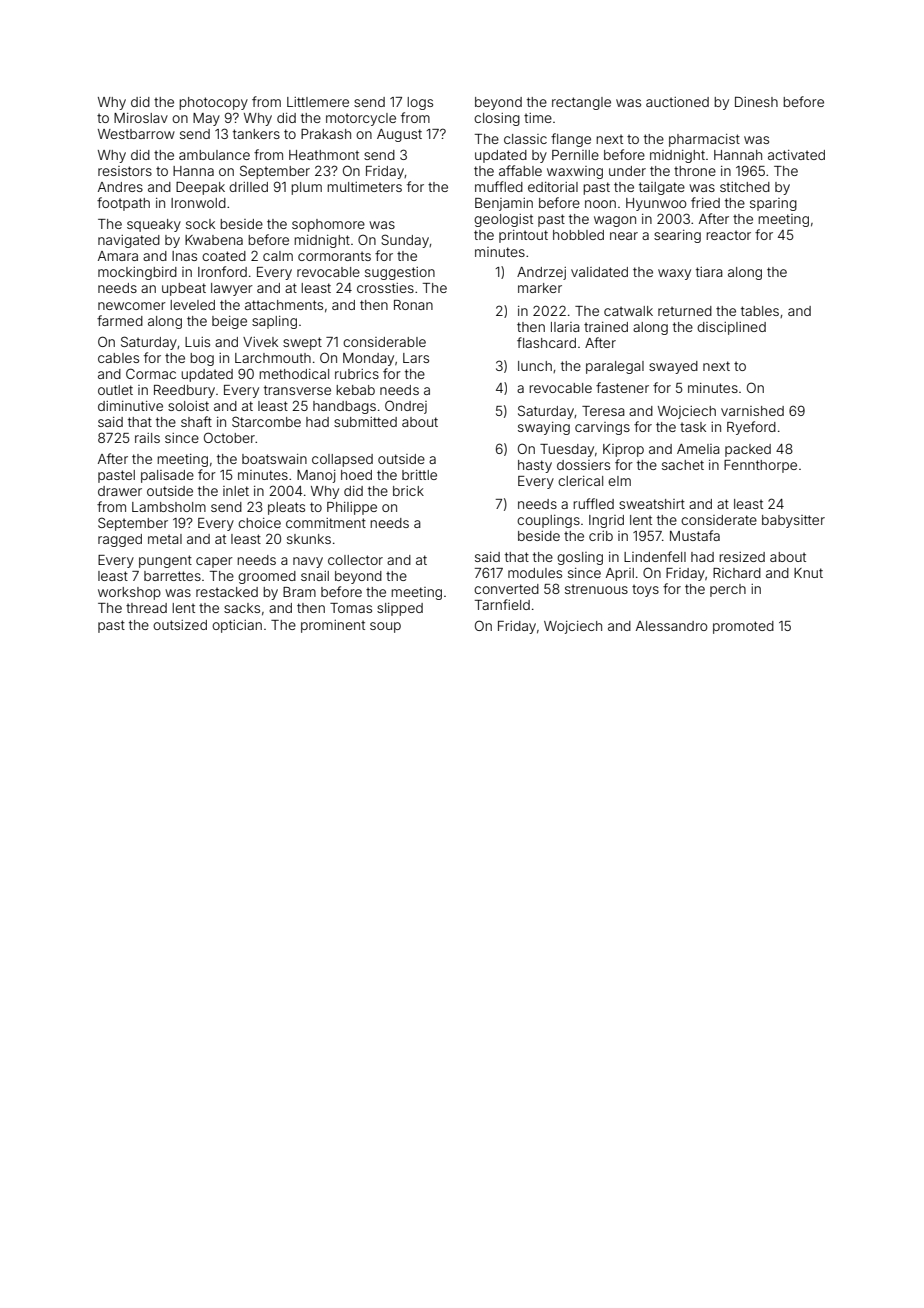 Image resolution: width=924 pixels, height=1308 pixels. What do you see at coordinates (416, 358) in the screenshot?
I see `Lars` at bounding box center [416, 358].
